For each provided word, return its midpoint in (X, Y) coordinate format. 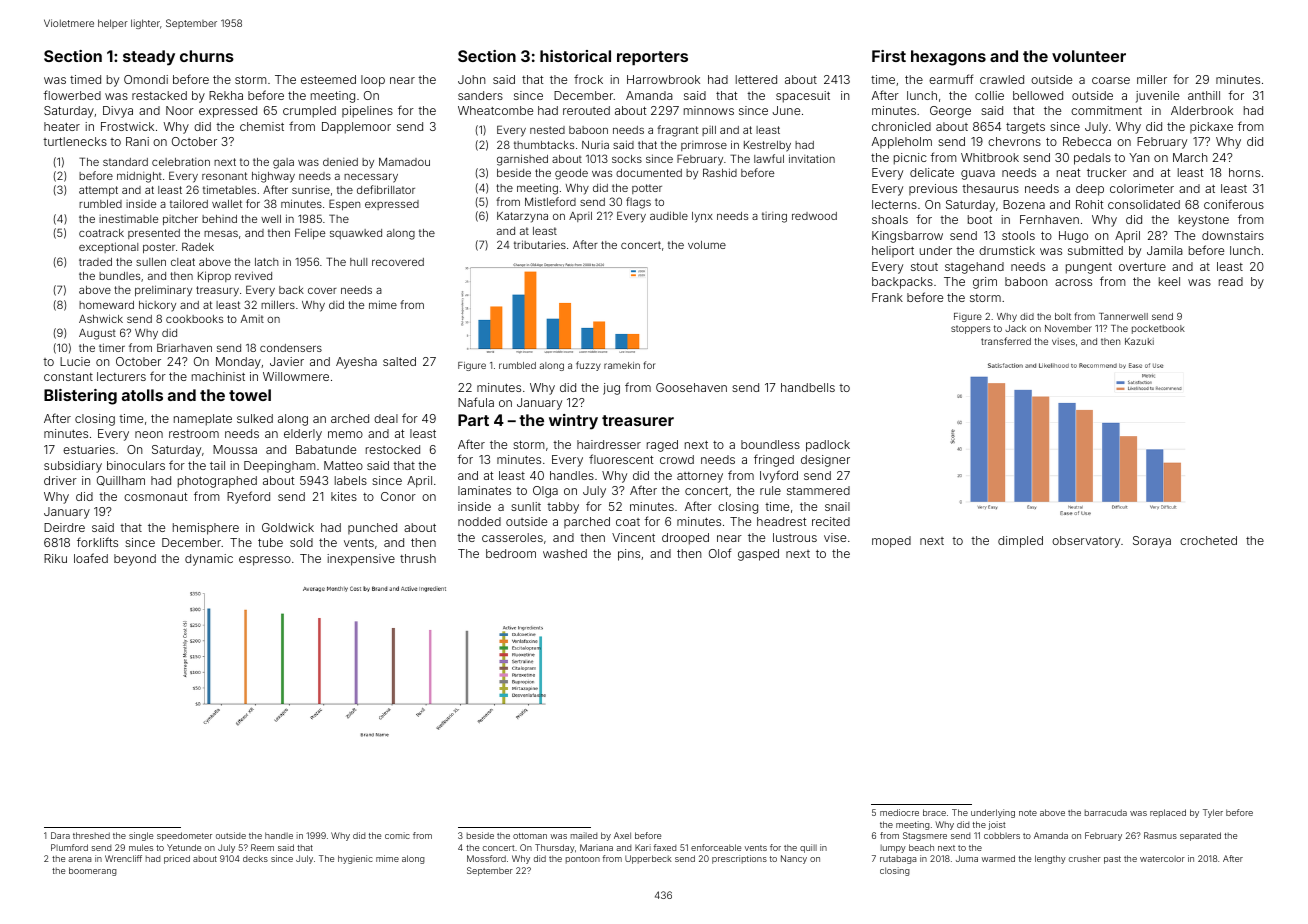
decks (255, 858)
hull (358, 262)
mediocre (899, 812)
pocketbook (1158, 329)
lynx (702, 217)
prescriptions (739, 859)
